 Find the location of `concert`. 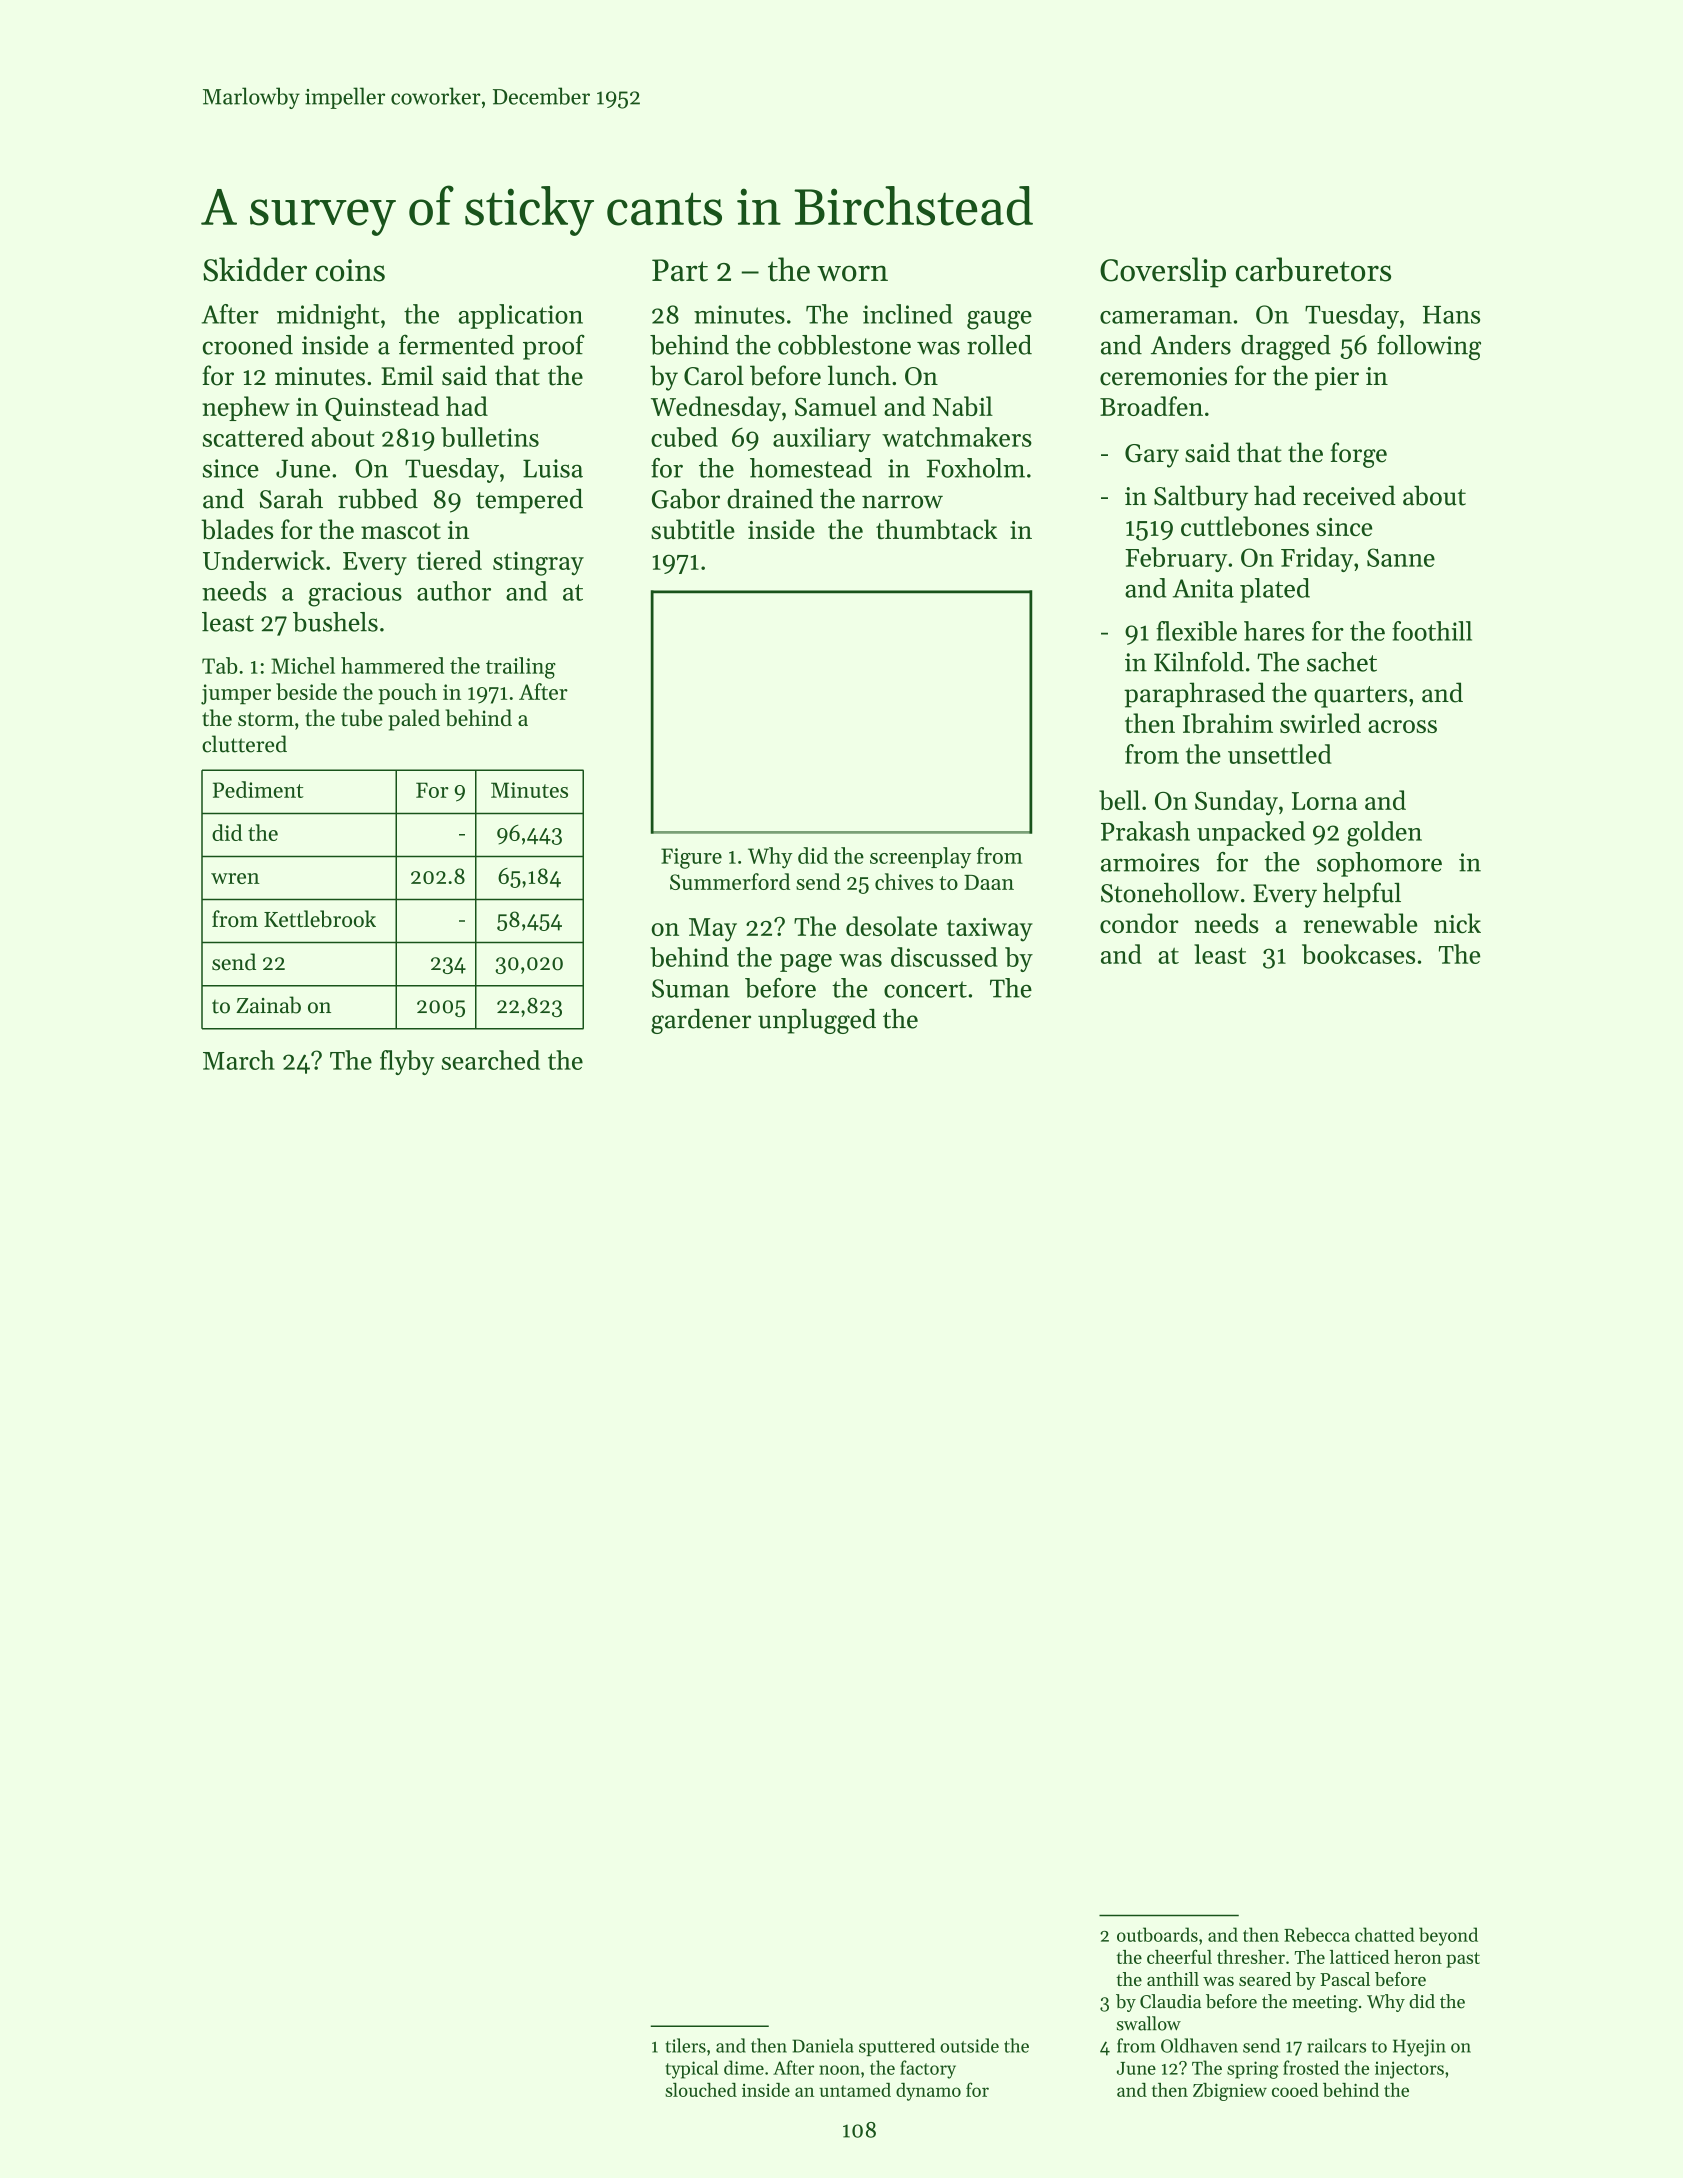

concert is located at coordinates (925, 989).
